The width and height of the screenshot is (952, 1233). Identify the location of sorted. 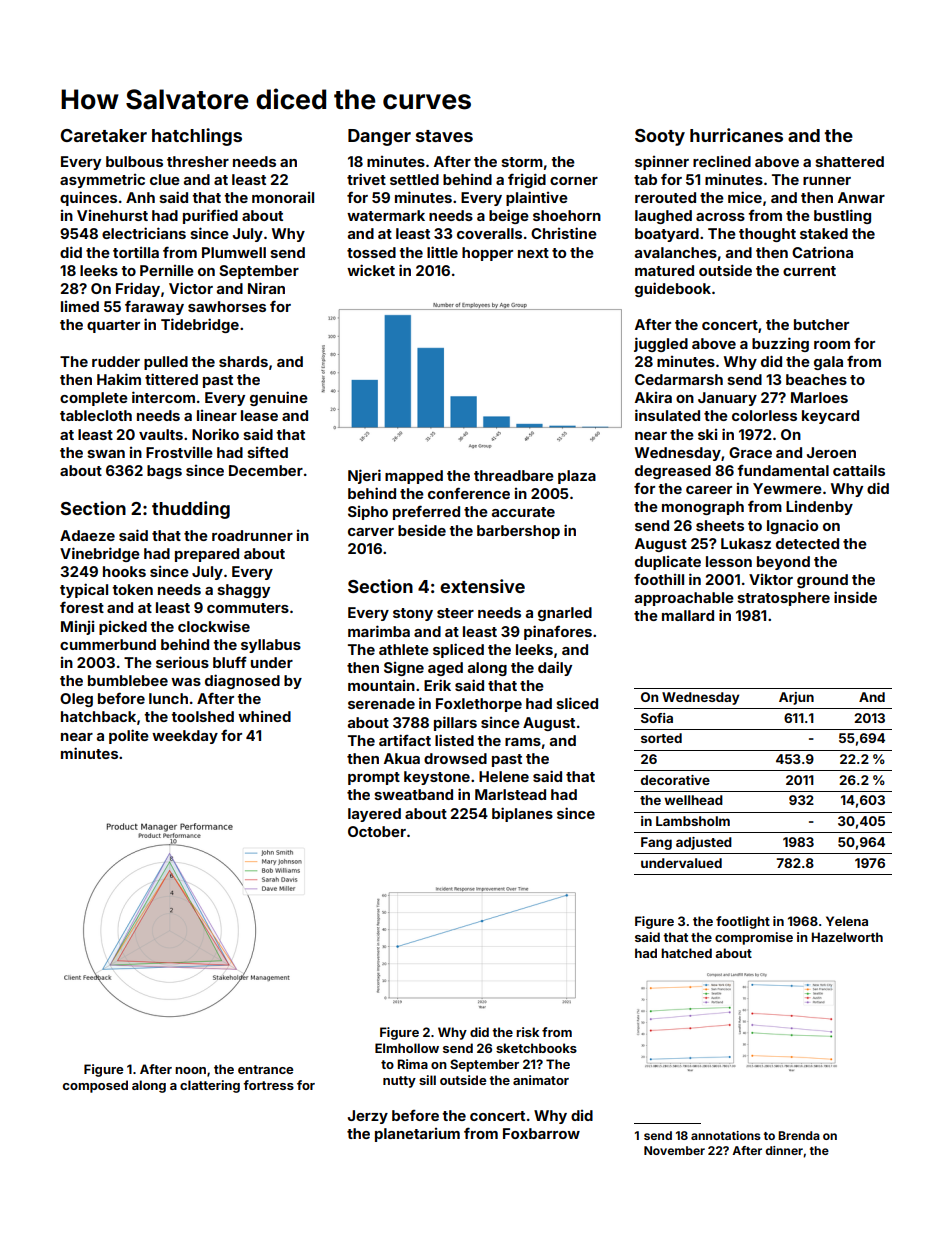
(661, 738).
